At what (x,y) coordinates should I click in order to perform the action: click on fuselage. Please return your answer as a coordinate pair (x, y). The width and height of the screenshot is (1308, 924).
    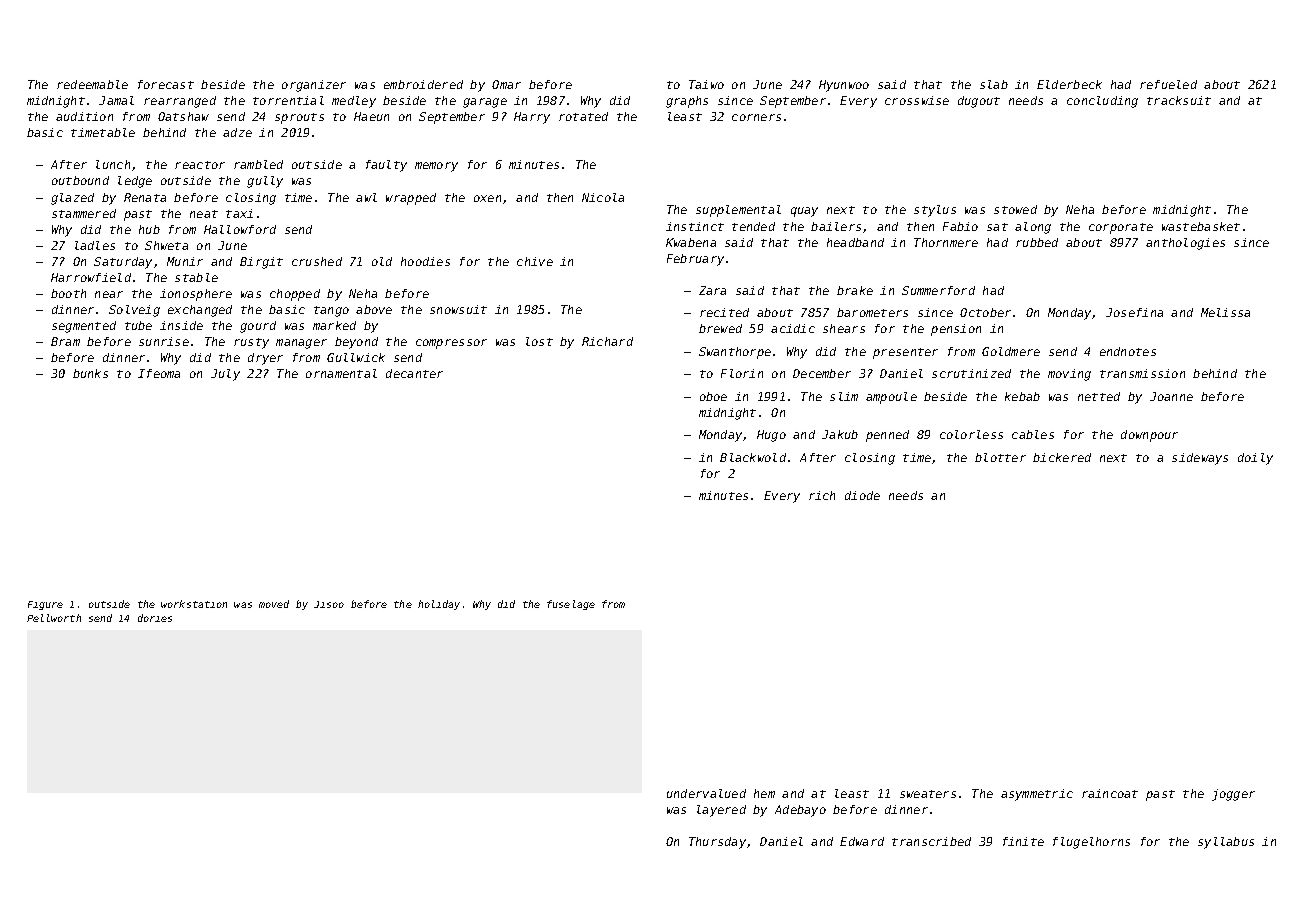
    Looking at the image, I should click on (571, 605).
